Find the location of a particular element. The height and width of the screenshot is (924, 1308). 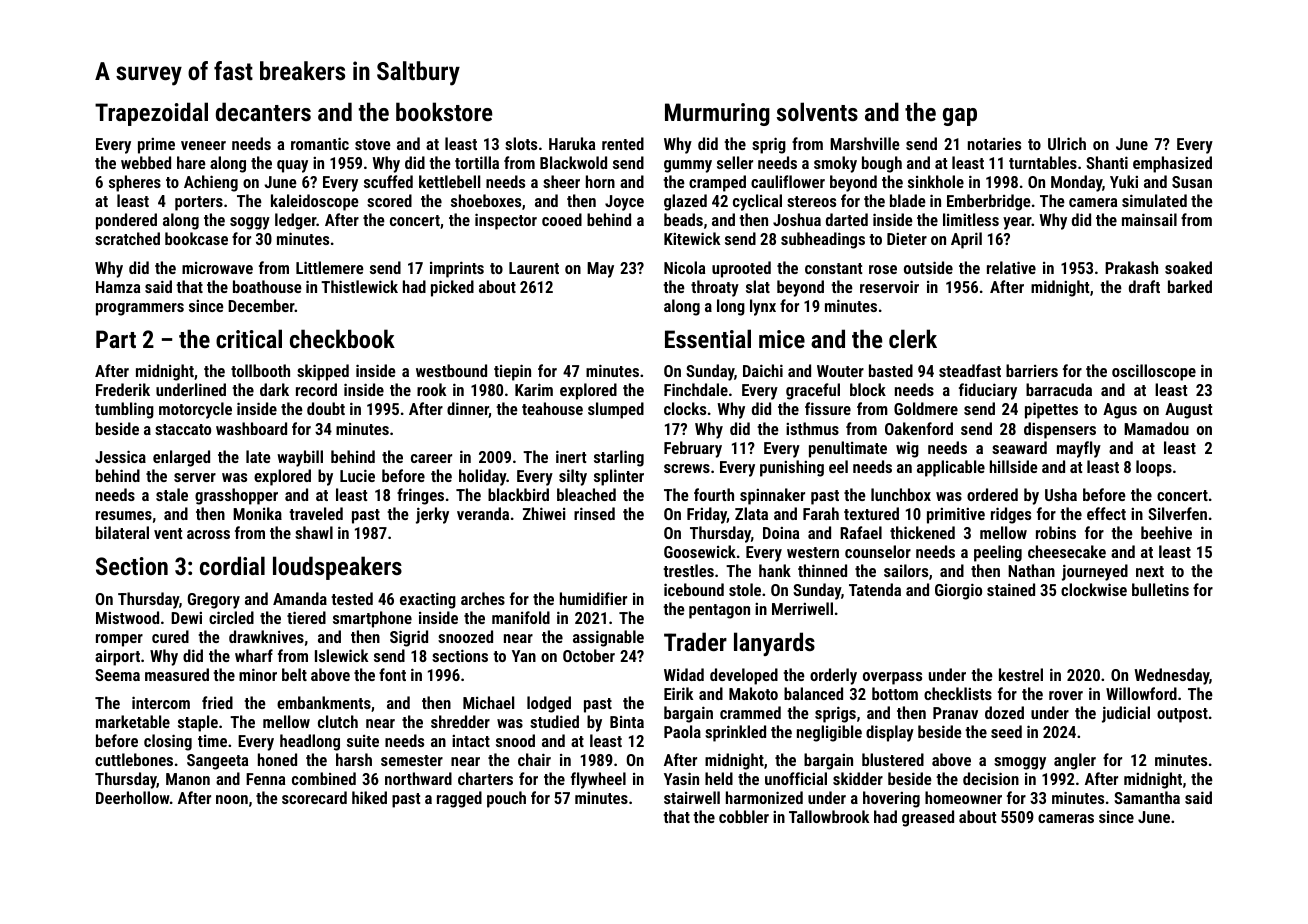

scorecard is located at coordinates (314, 797).
